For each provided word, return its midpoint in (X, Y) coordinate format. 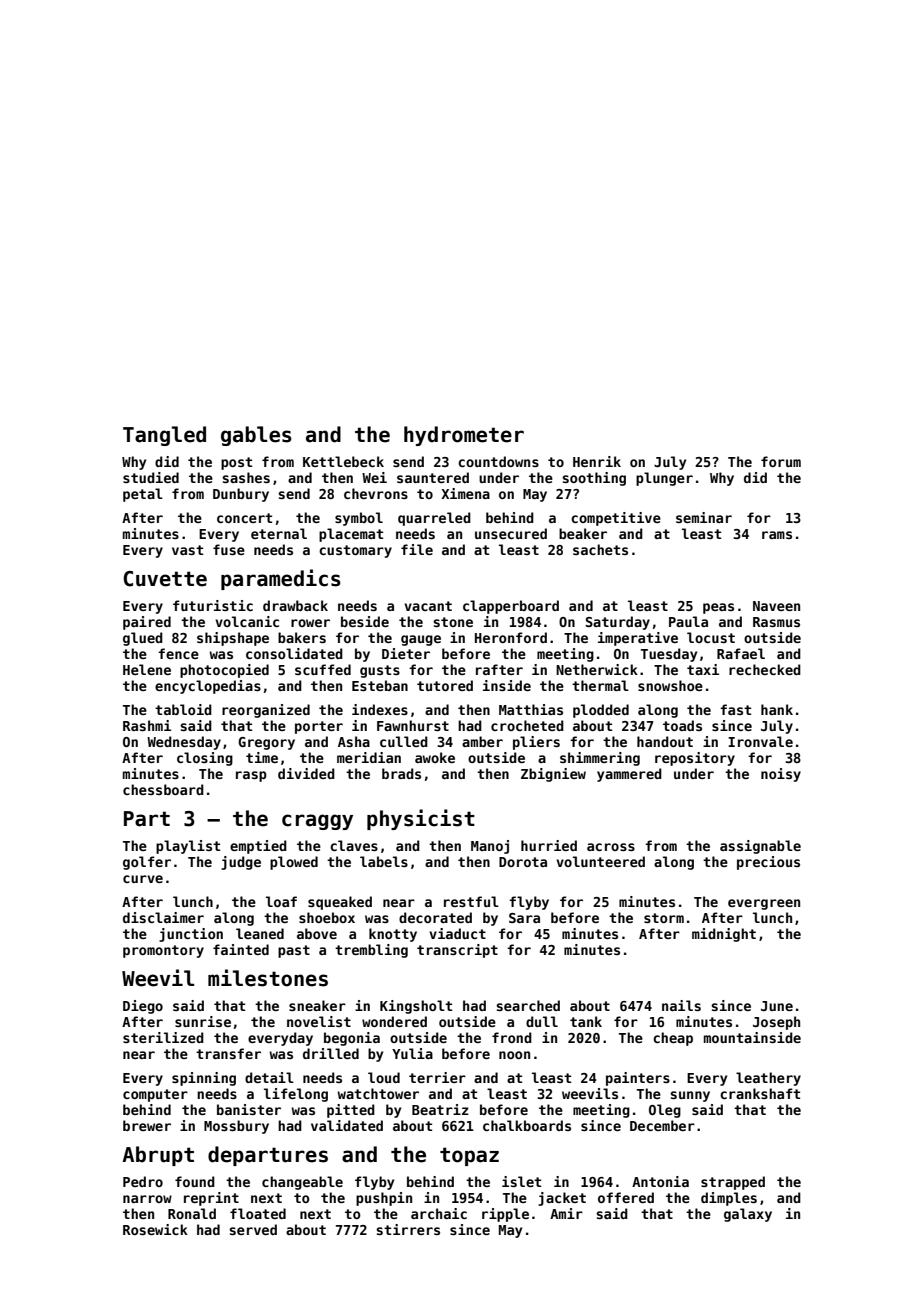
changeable (302, 1183)
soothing (594, 479)
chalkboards (527, 1125)
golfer (147, 863)
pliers (536, 743)
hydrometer (464, 436)
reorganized (266, 711)
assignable (760, 847)
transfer (228, 1053)
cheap (673, 1039)
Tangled (164, 436)
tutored (445, 685)
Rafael (741, 653)
